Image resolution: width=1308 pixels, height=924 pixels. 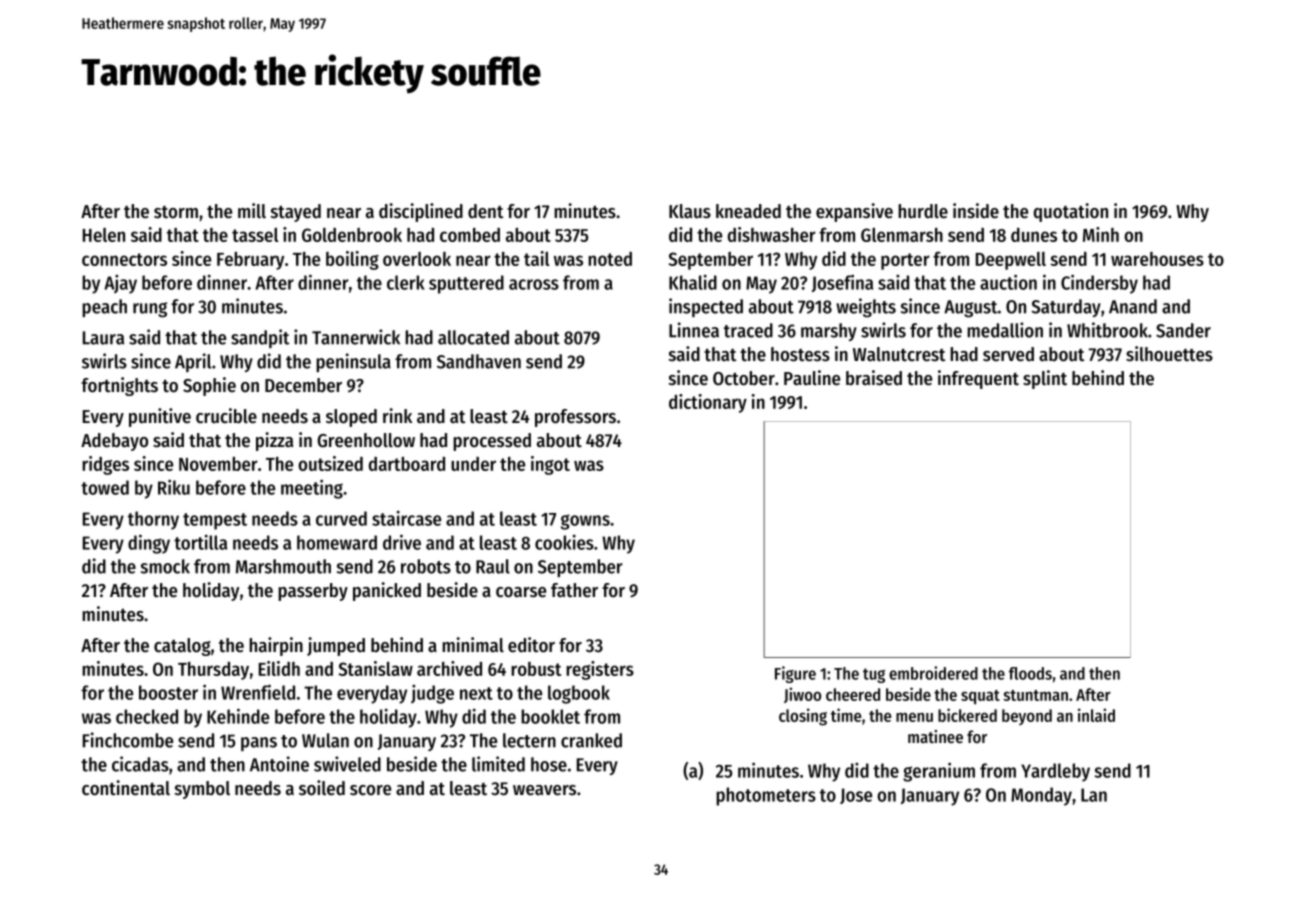 What do you see at coordinates (1071, 212) in the screenshot?
I see `quotation` at bounding box center [1071, 212].
